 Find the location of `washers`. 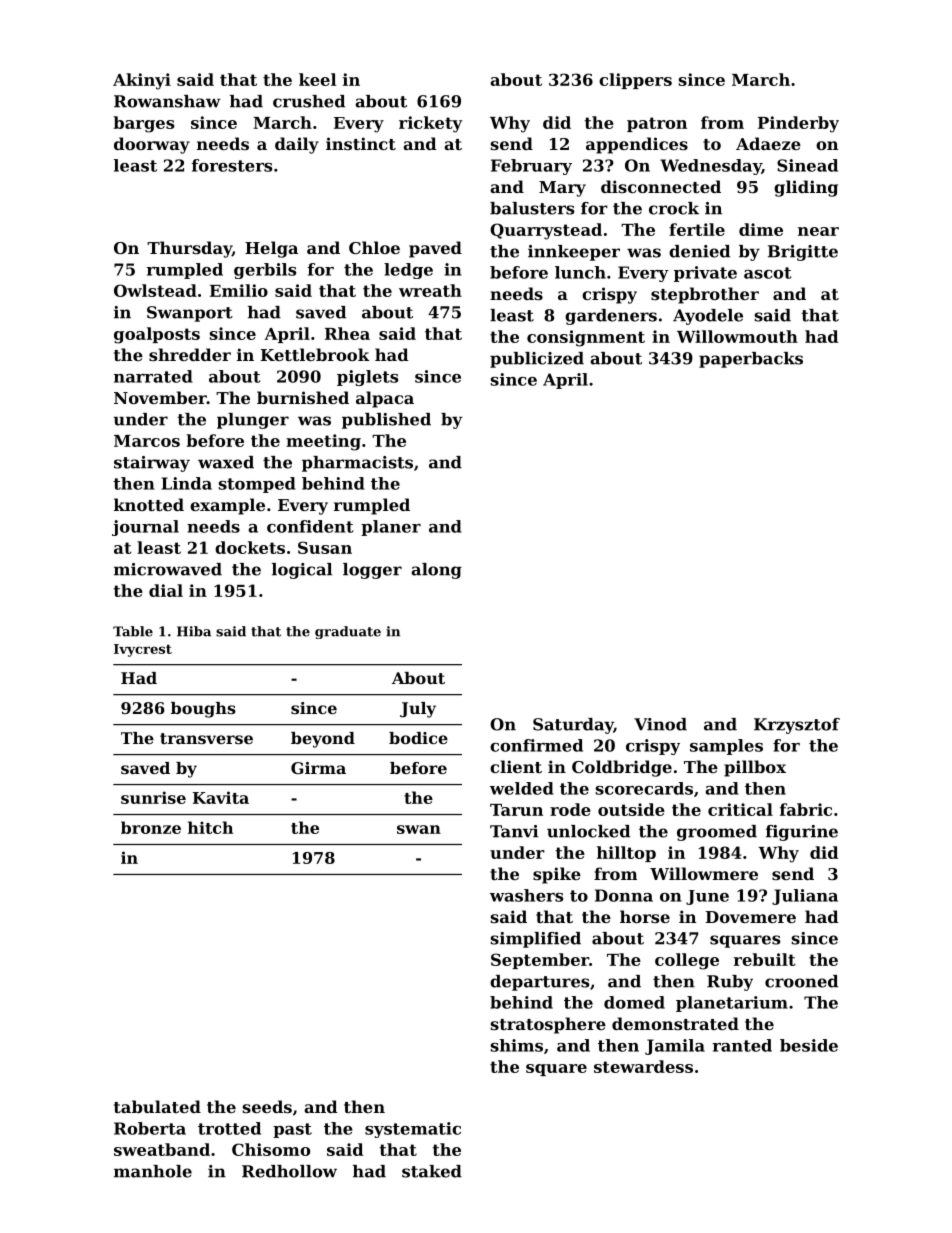

washers is located at coordinates (526, 895).
